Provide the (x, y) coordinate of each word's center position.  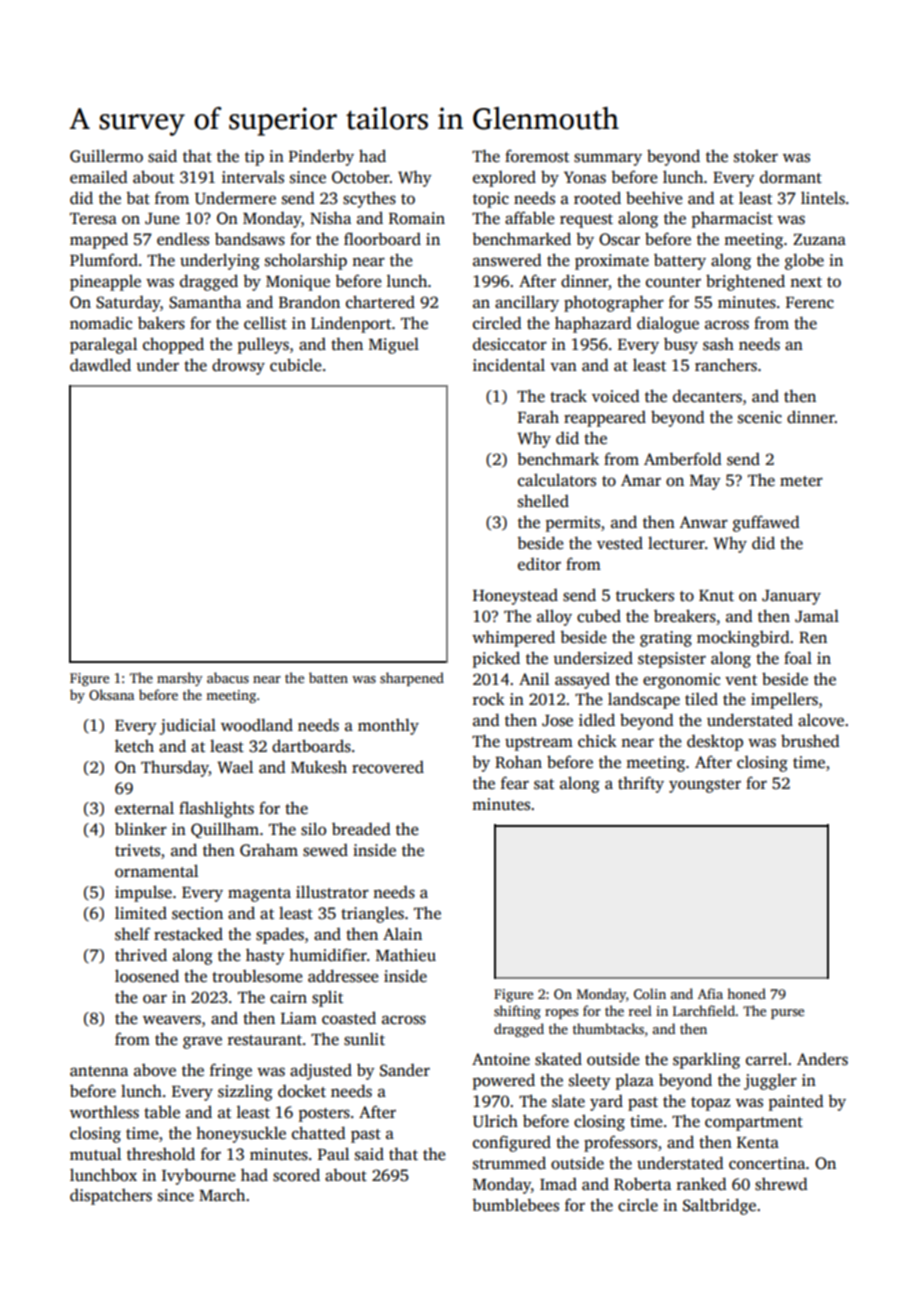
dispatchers (111, 1197)
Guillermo (106, 156)
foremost (537, 156)
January (791, 597)
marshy (179, 679)
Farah (538, 417)
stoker (756, 156)
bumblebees (515, 1205)
